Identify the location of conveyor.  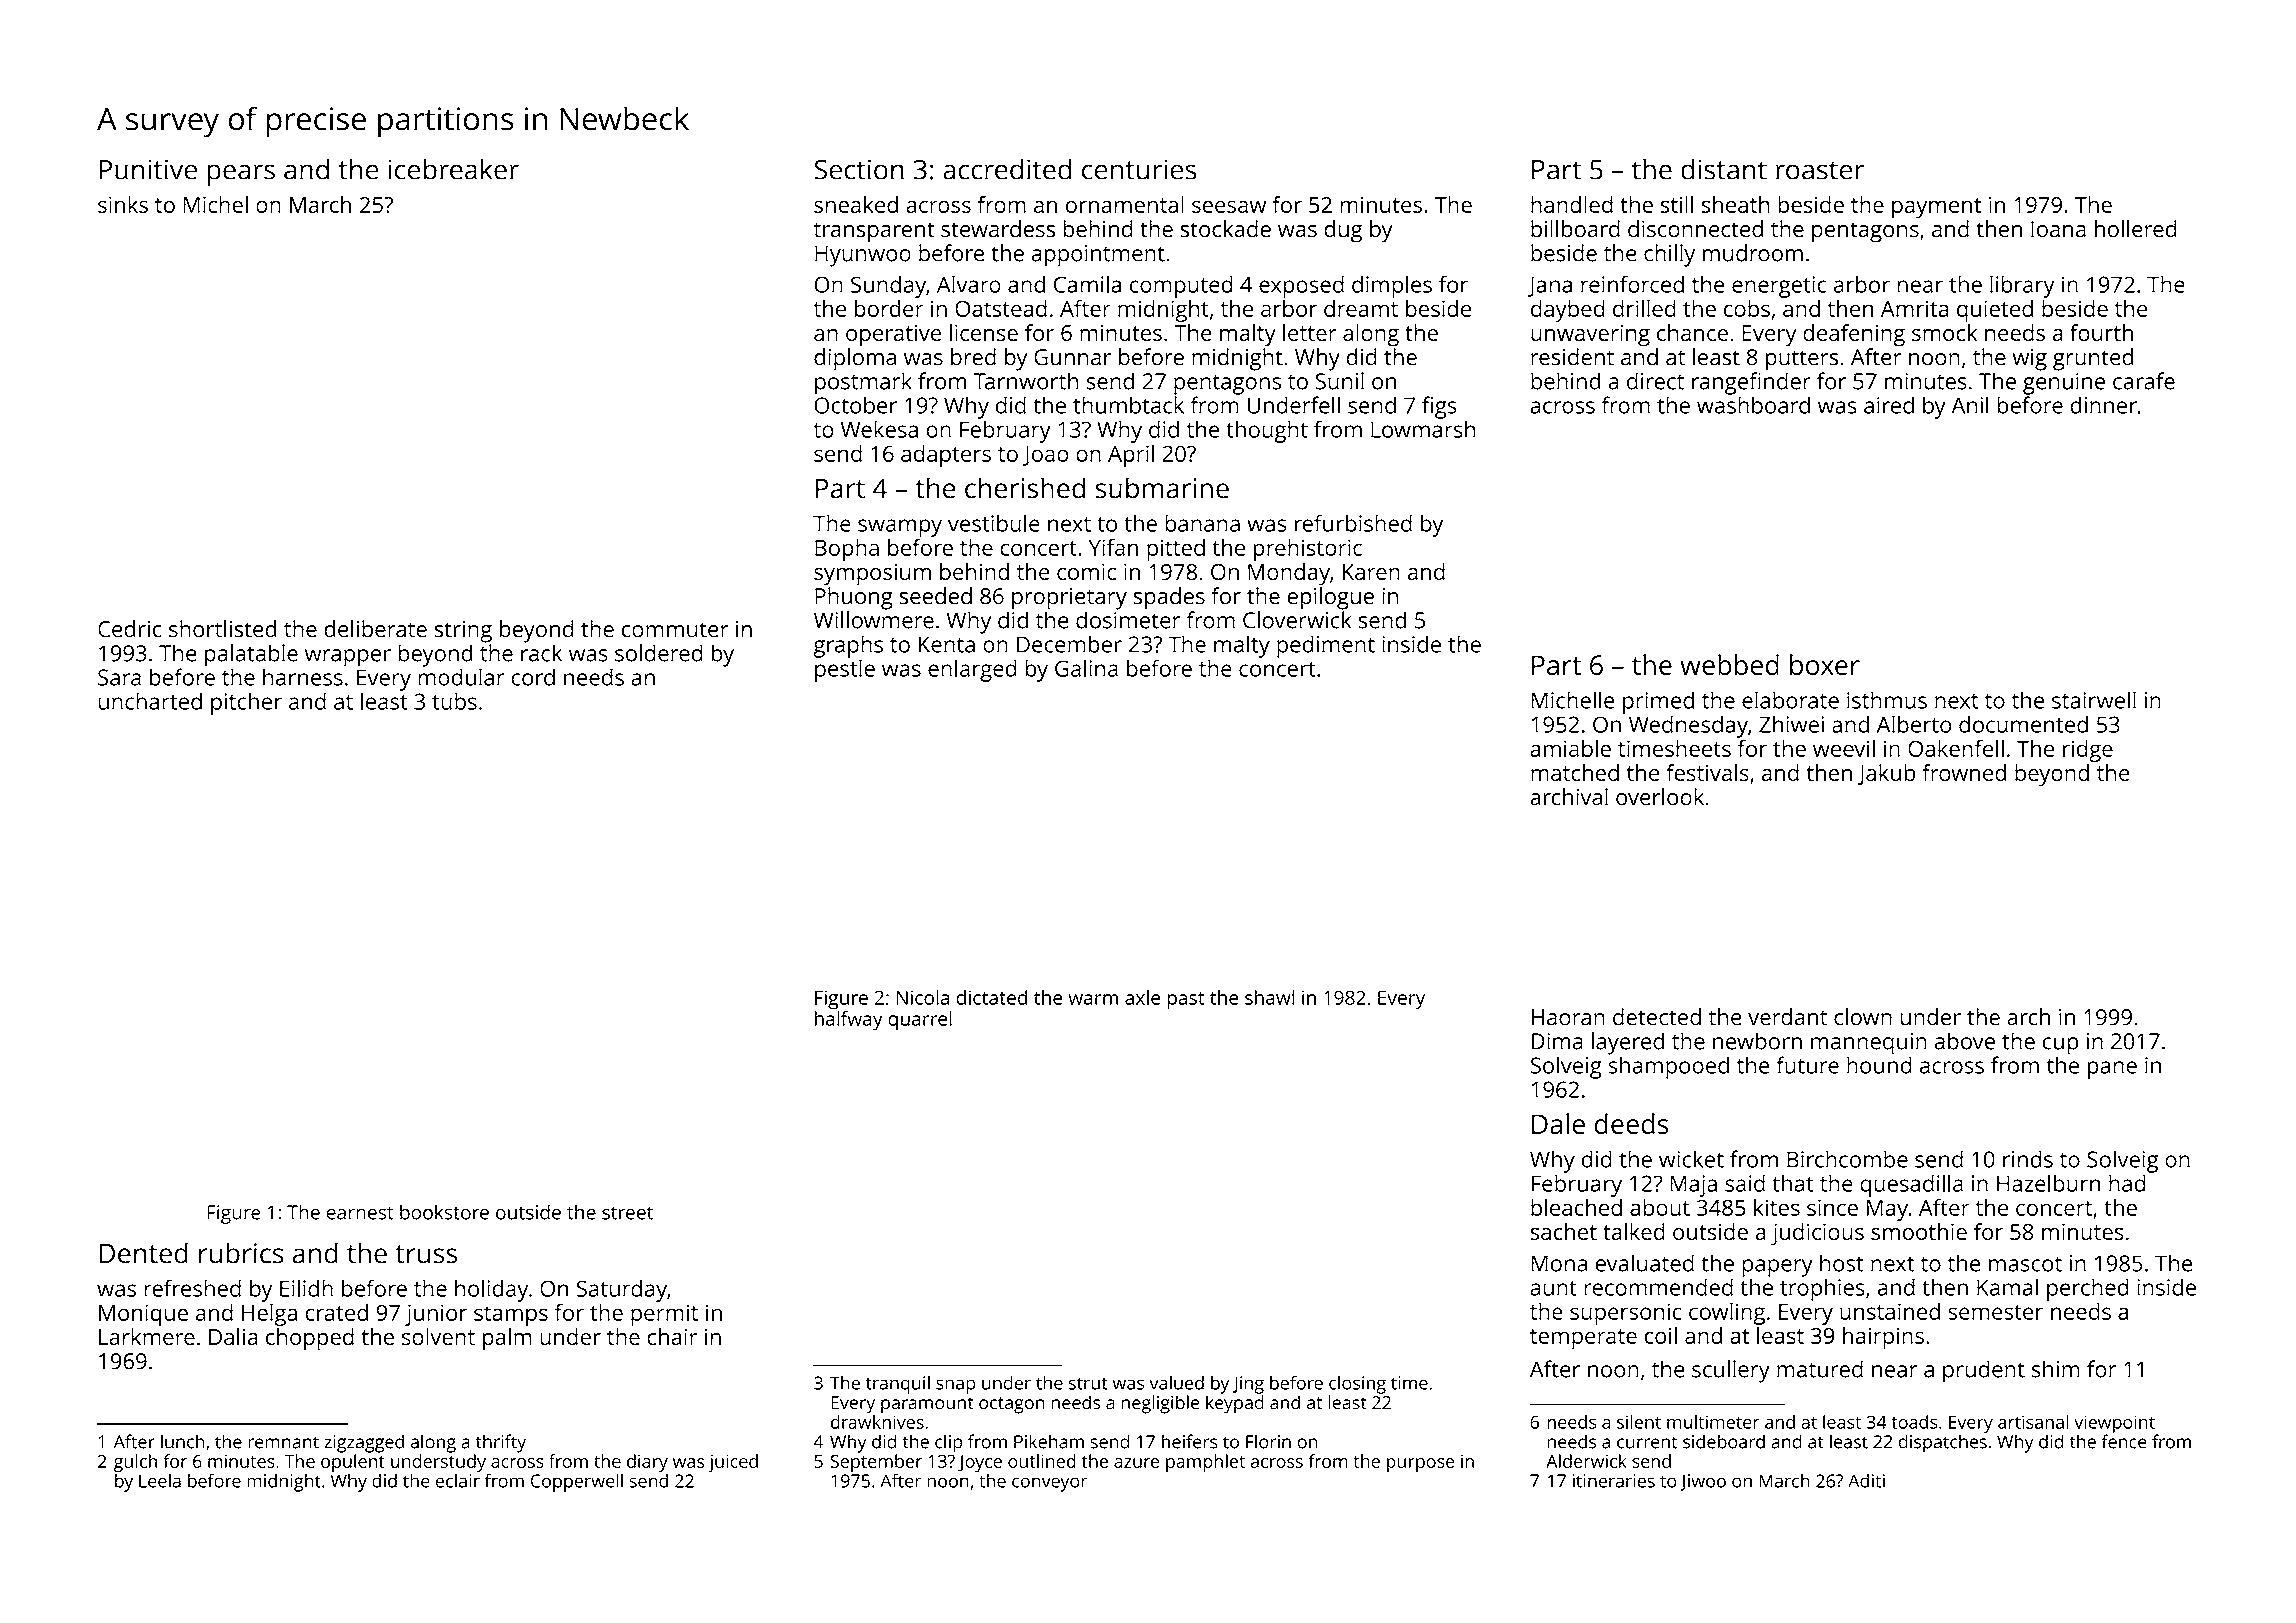
(1049, 1484).
